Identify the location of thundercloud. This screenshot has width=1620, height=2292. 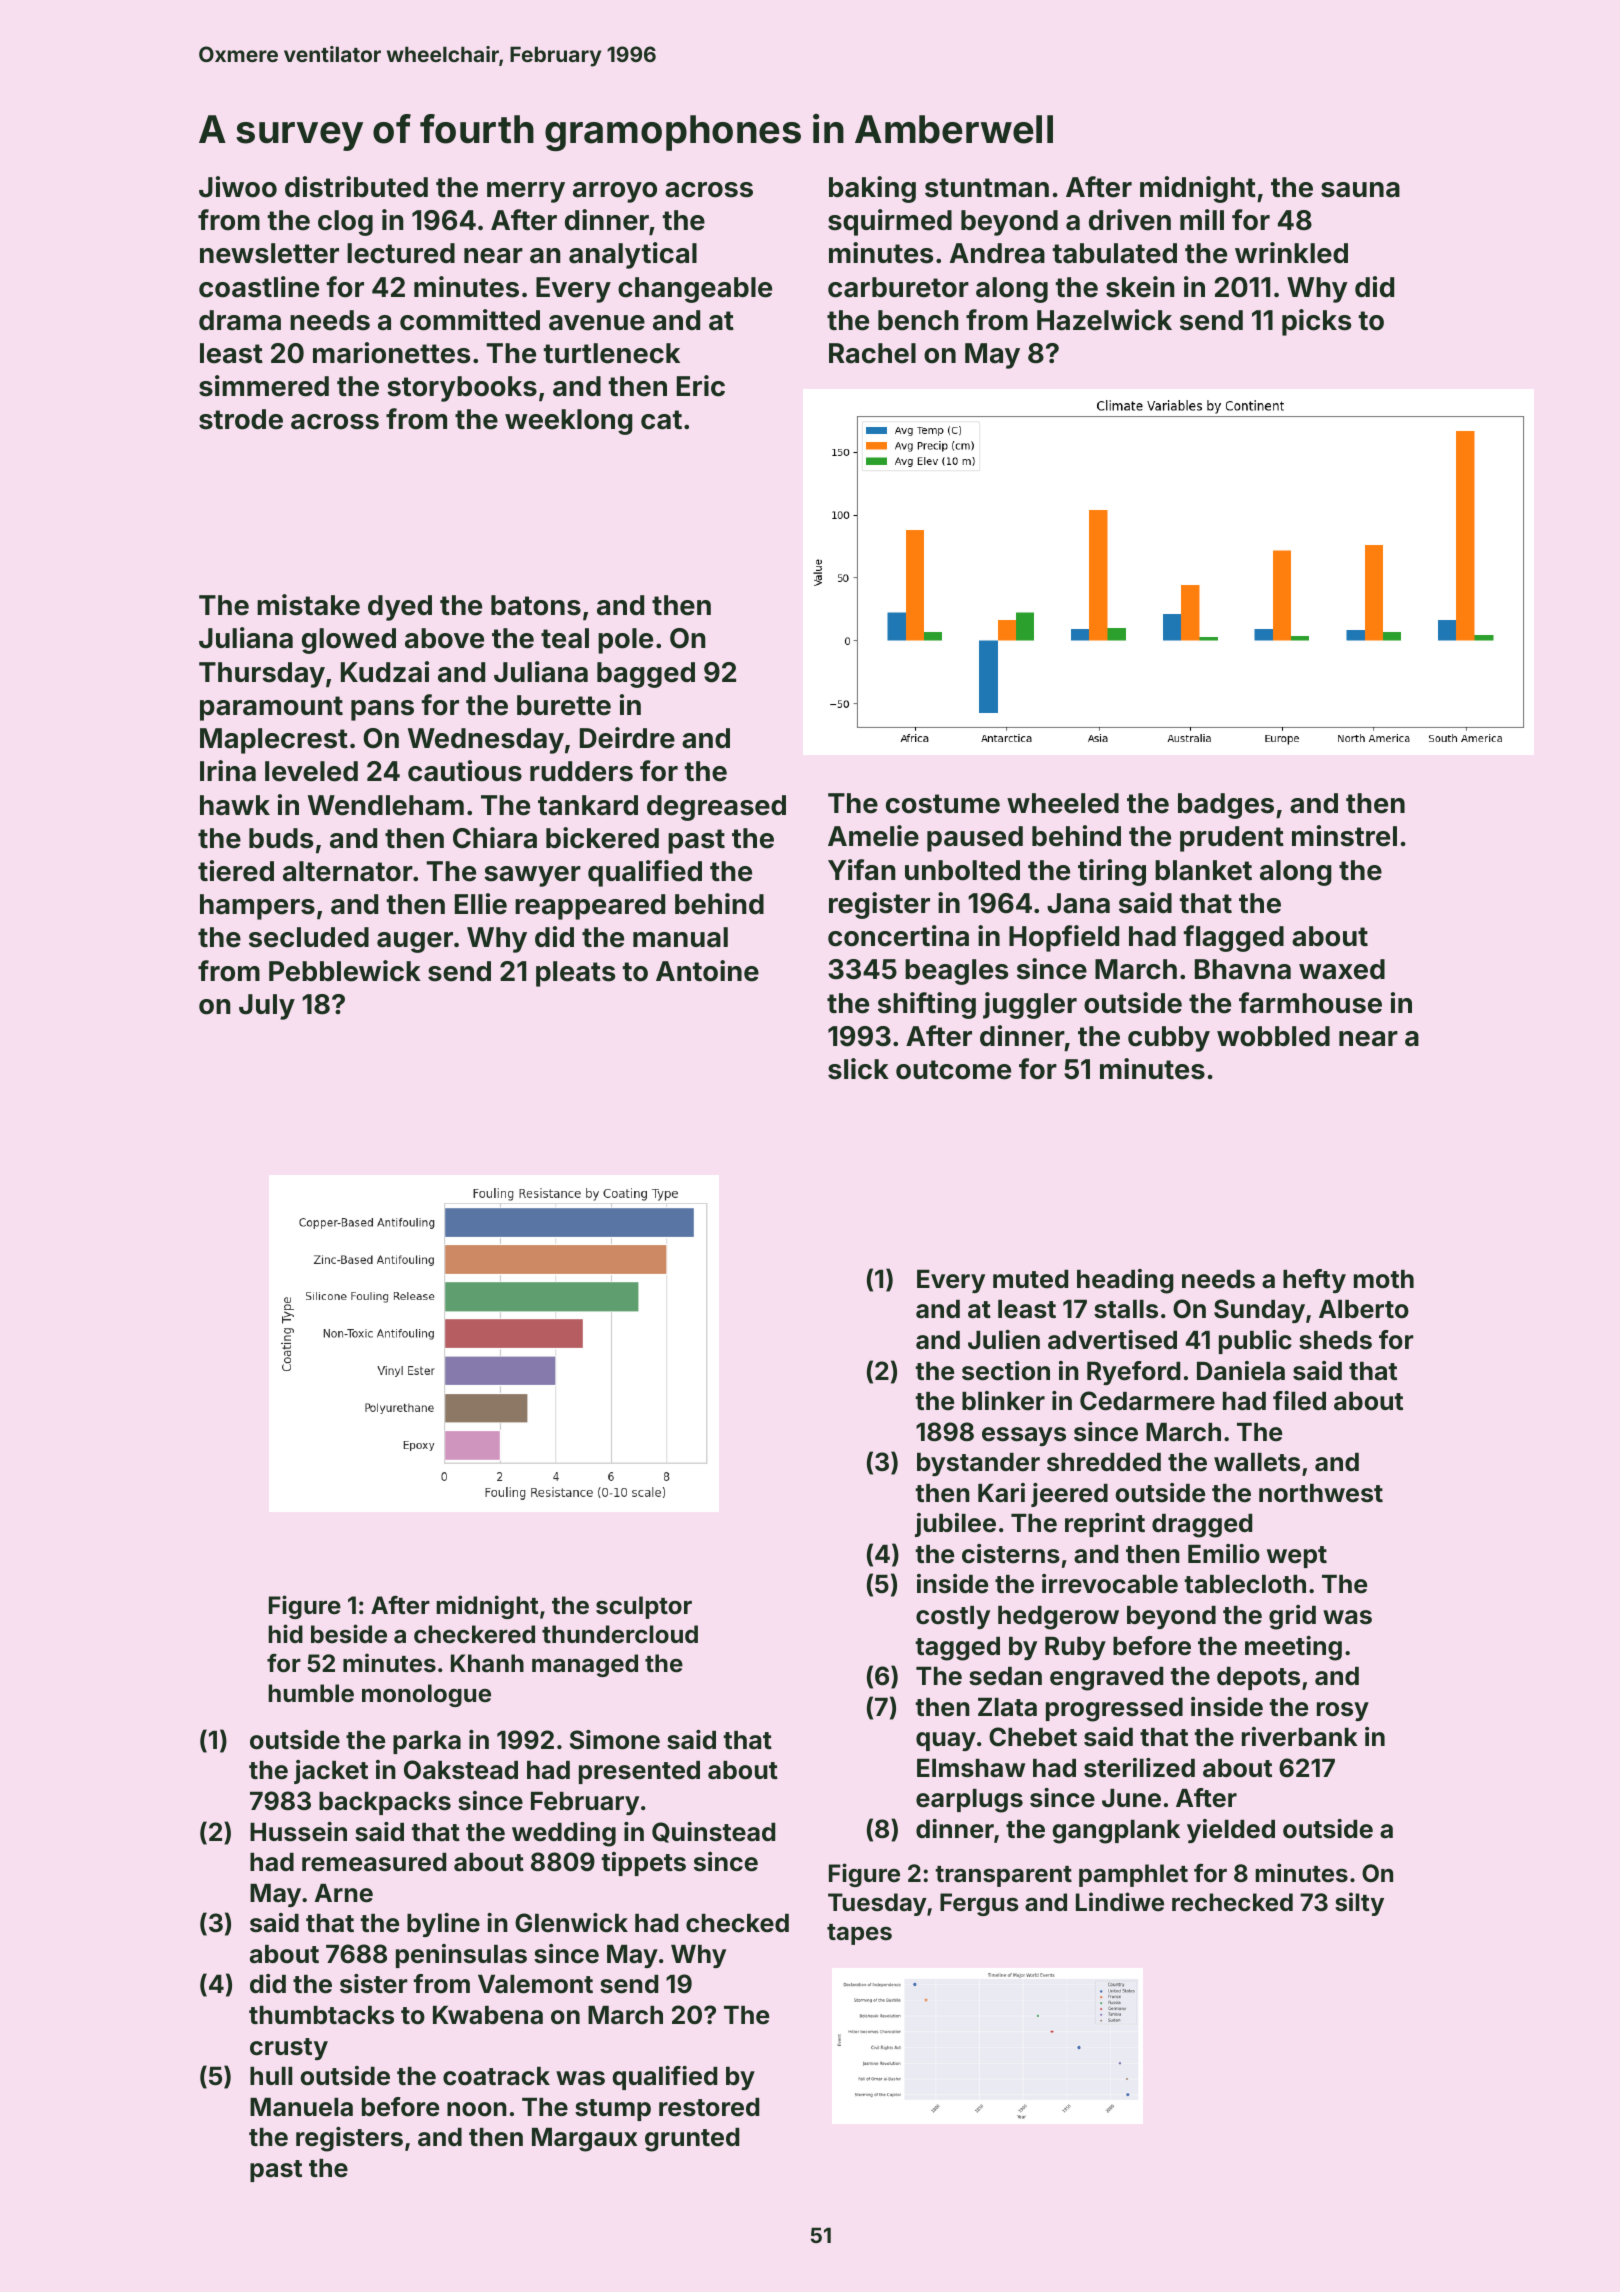
(620, 1634).
